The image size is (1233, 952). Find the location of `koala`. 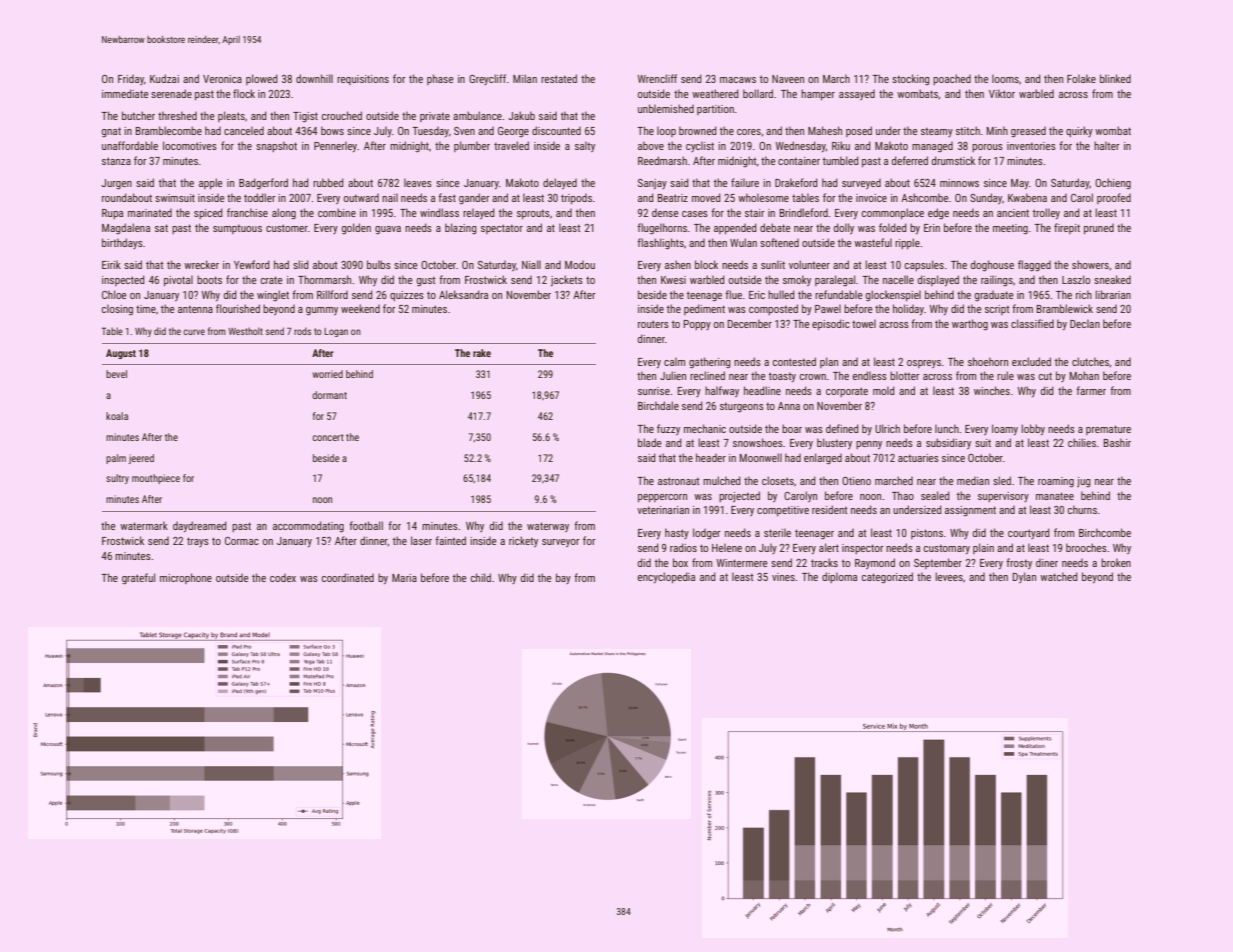

koala is located at coordinates (117, 416).
